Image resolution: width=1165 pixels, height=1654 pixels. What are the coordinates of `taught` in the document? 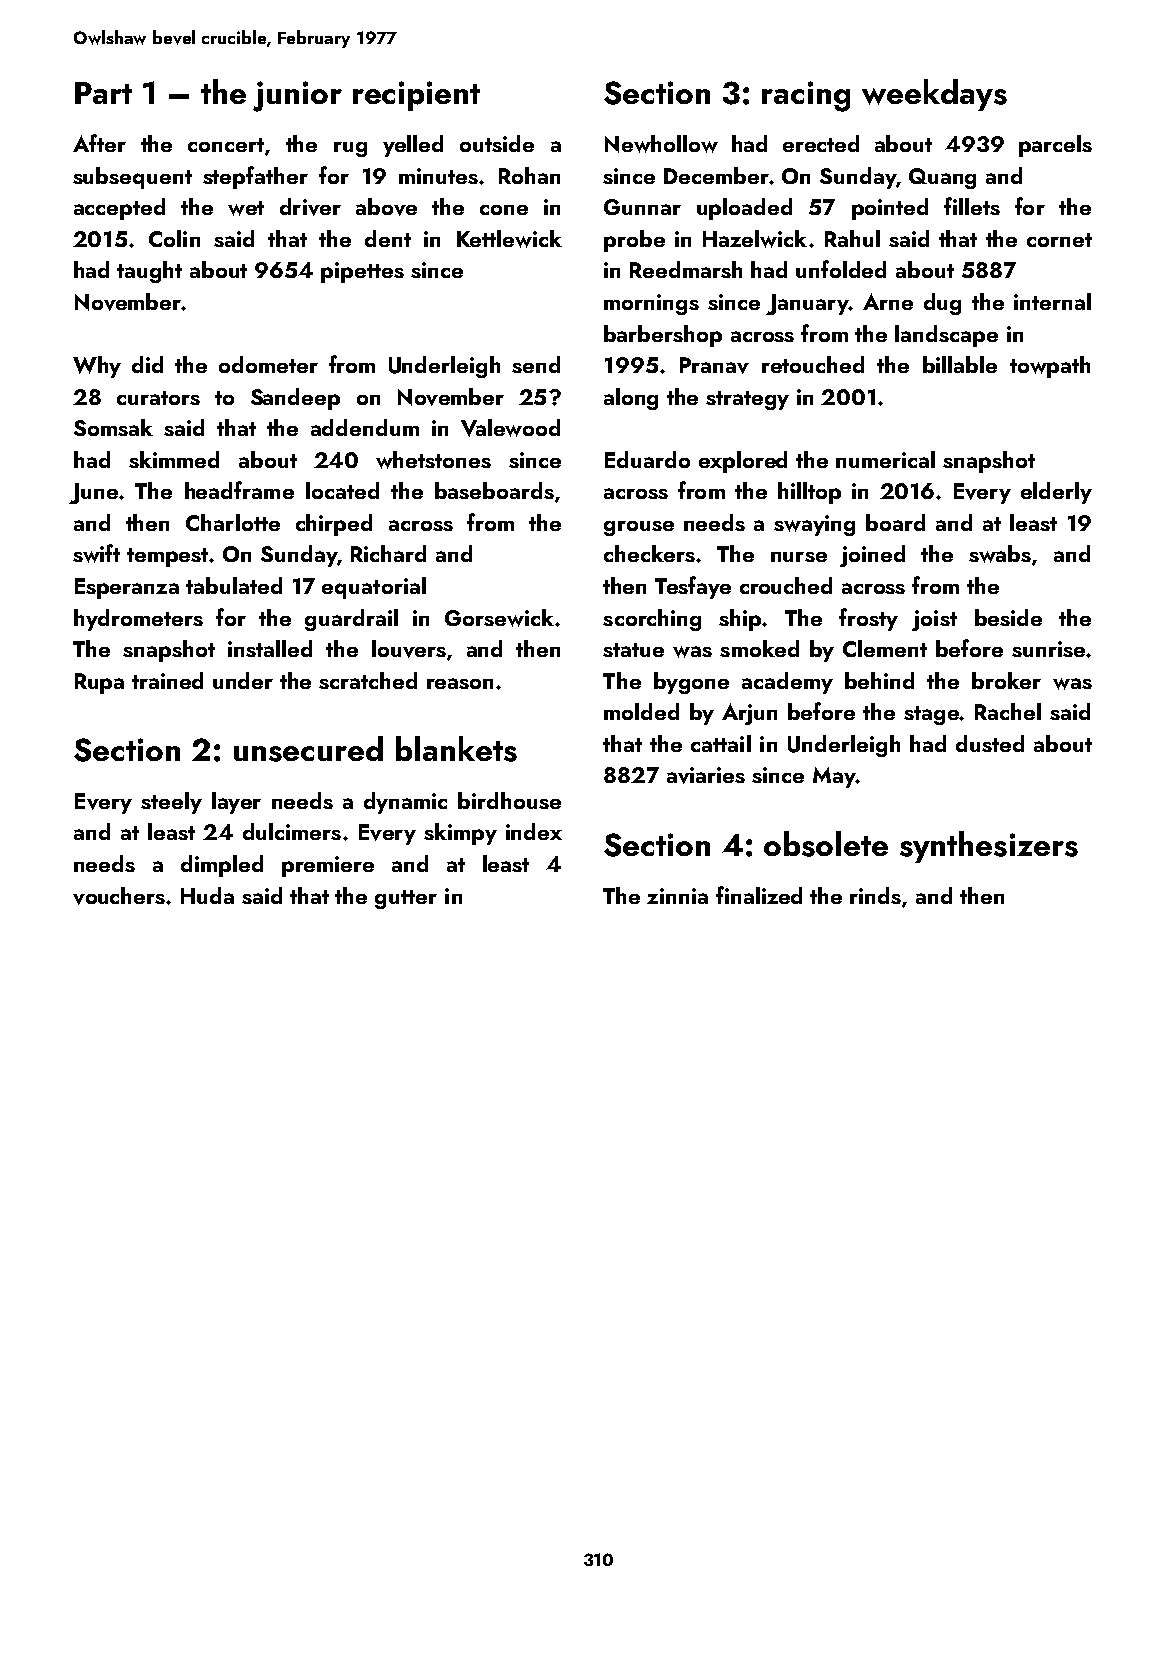 It's located at (149, 272).
